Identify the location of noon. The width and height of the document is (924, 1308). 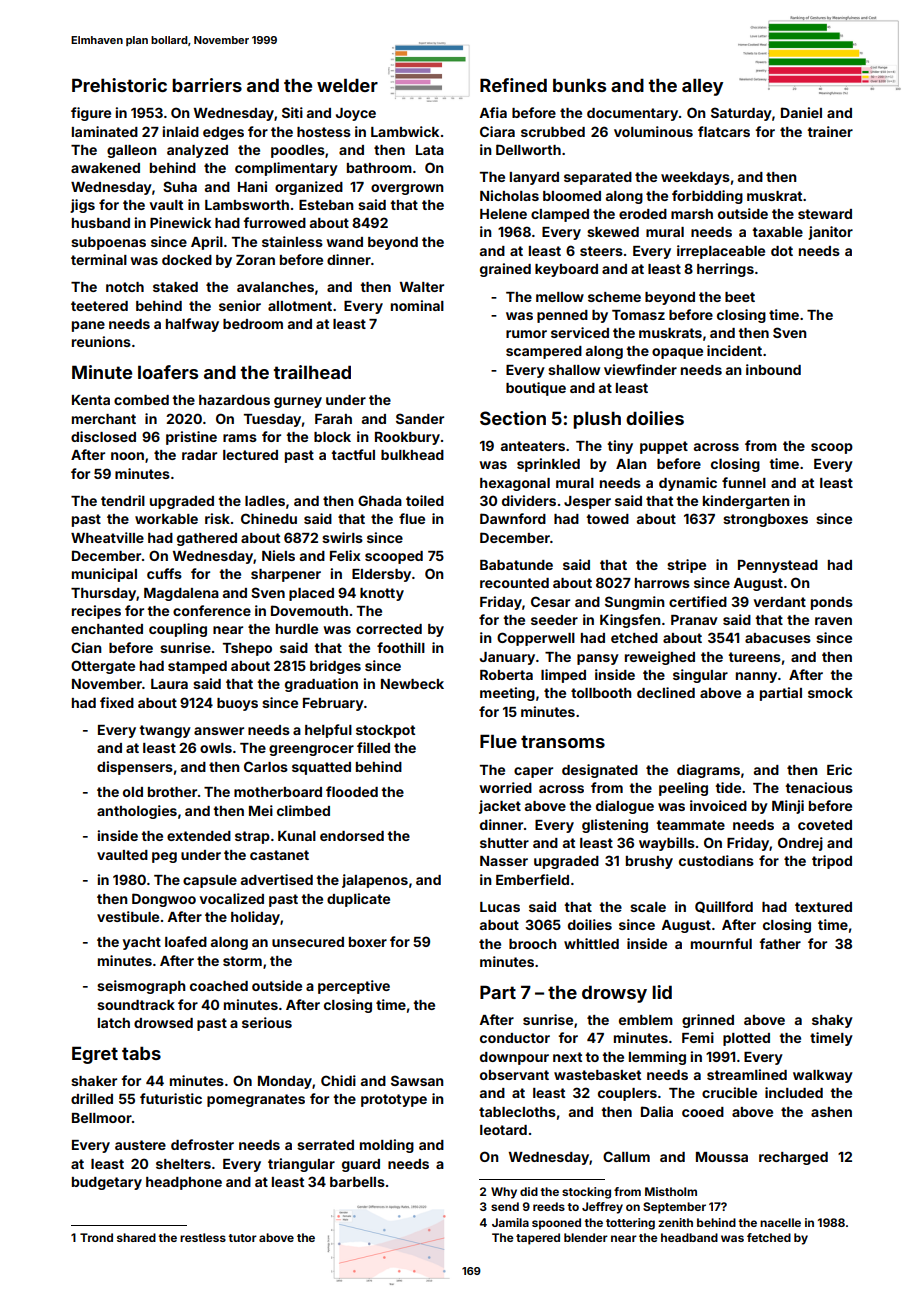
(127, 456).
